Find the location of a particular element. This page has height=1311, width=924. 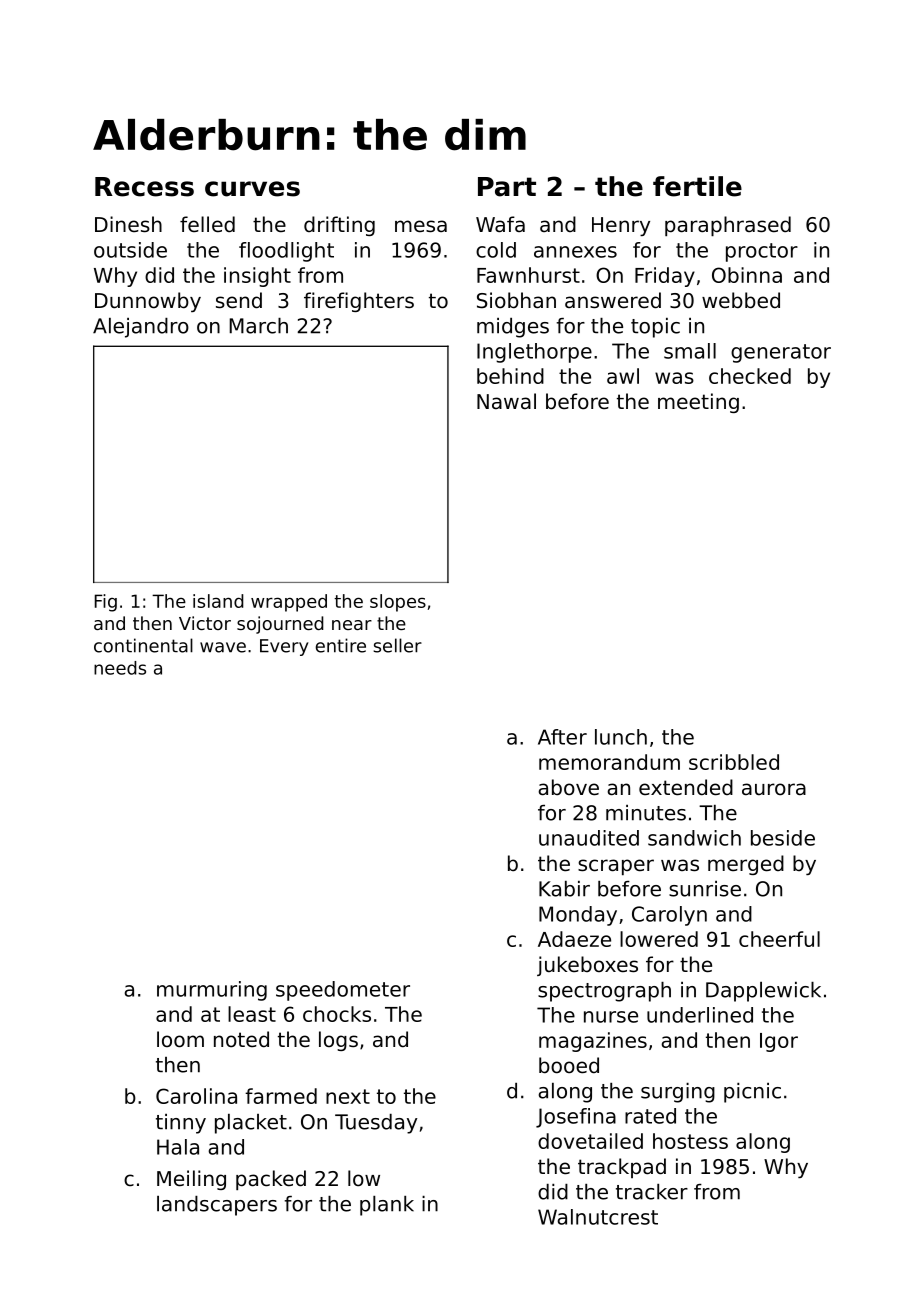

After is located at coordinates (562, 737).
